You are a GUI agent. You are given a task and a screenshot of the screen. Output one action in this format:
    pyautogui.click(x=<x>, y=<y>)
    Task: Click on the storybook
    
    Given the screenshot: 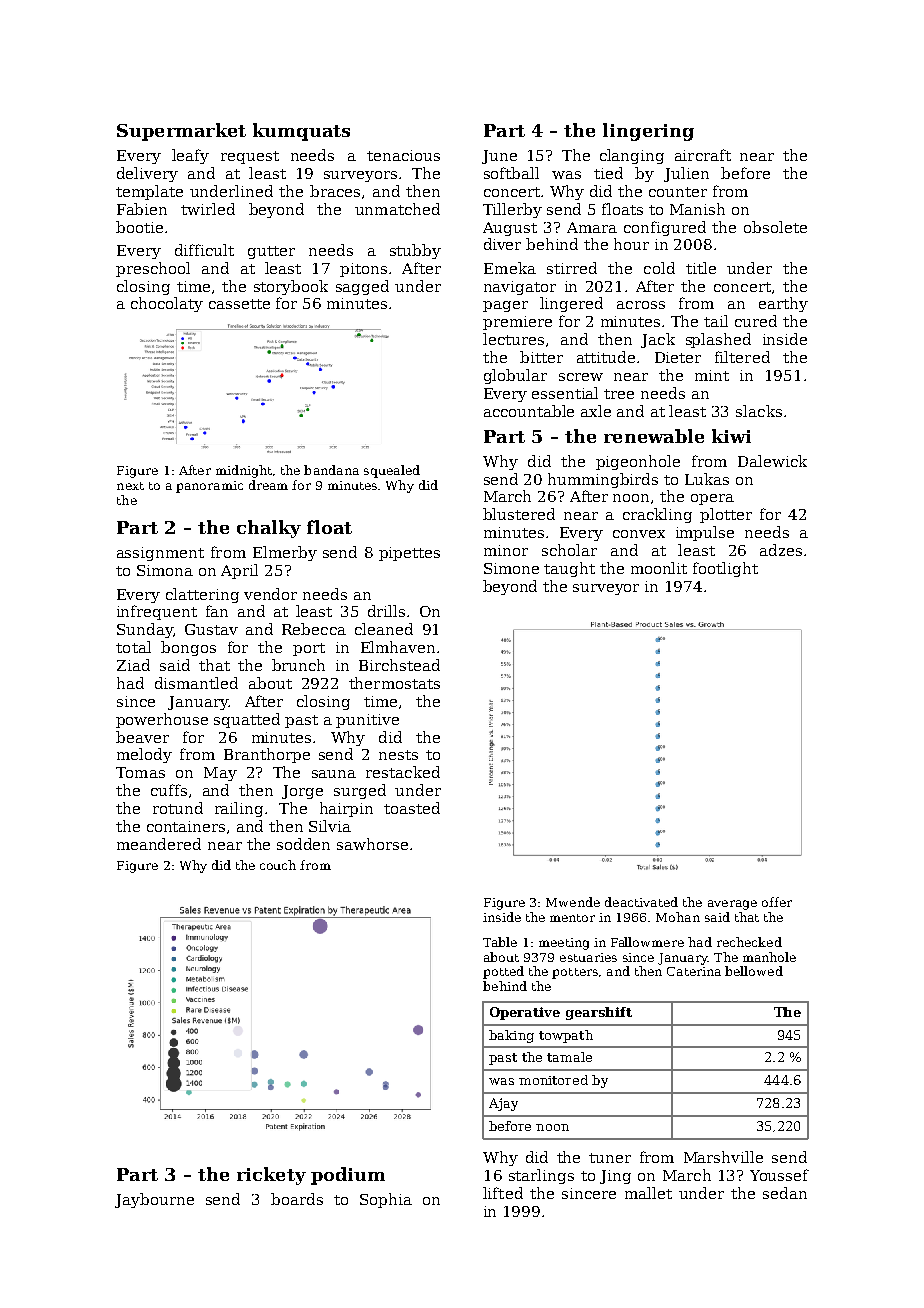 What is the action you would take?
    pyautogui.click(x=291, y=287)
